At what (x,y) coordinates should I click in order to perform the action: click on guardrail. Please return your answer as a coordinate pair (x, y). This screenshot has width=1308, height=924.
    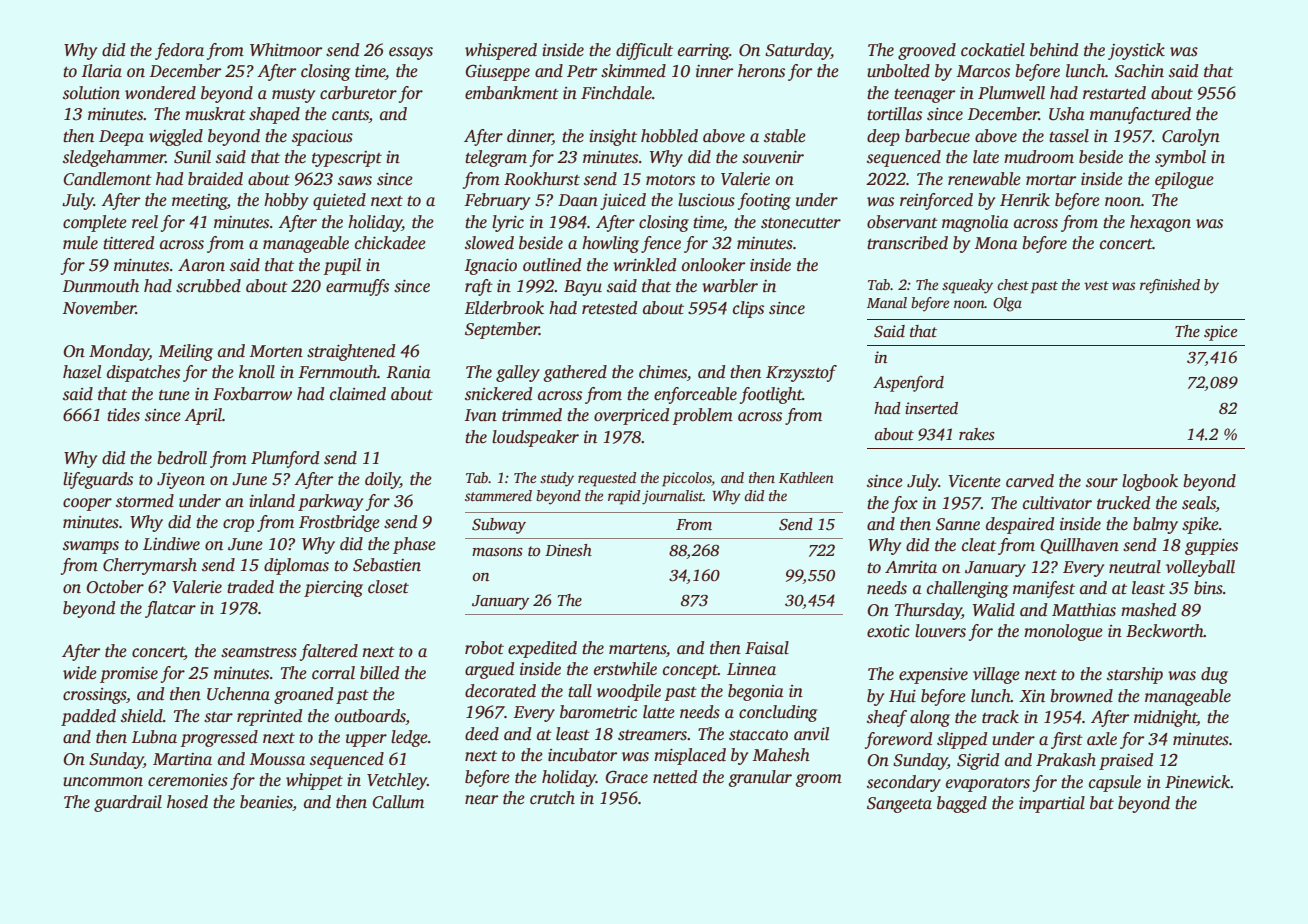
    Looking at the image, I should click on (128, 803).
